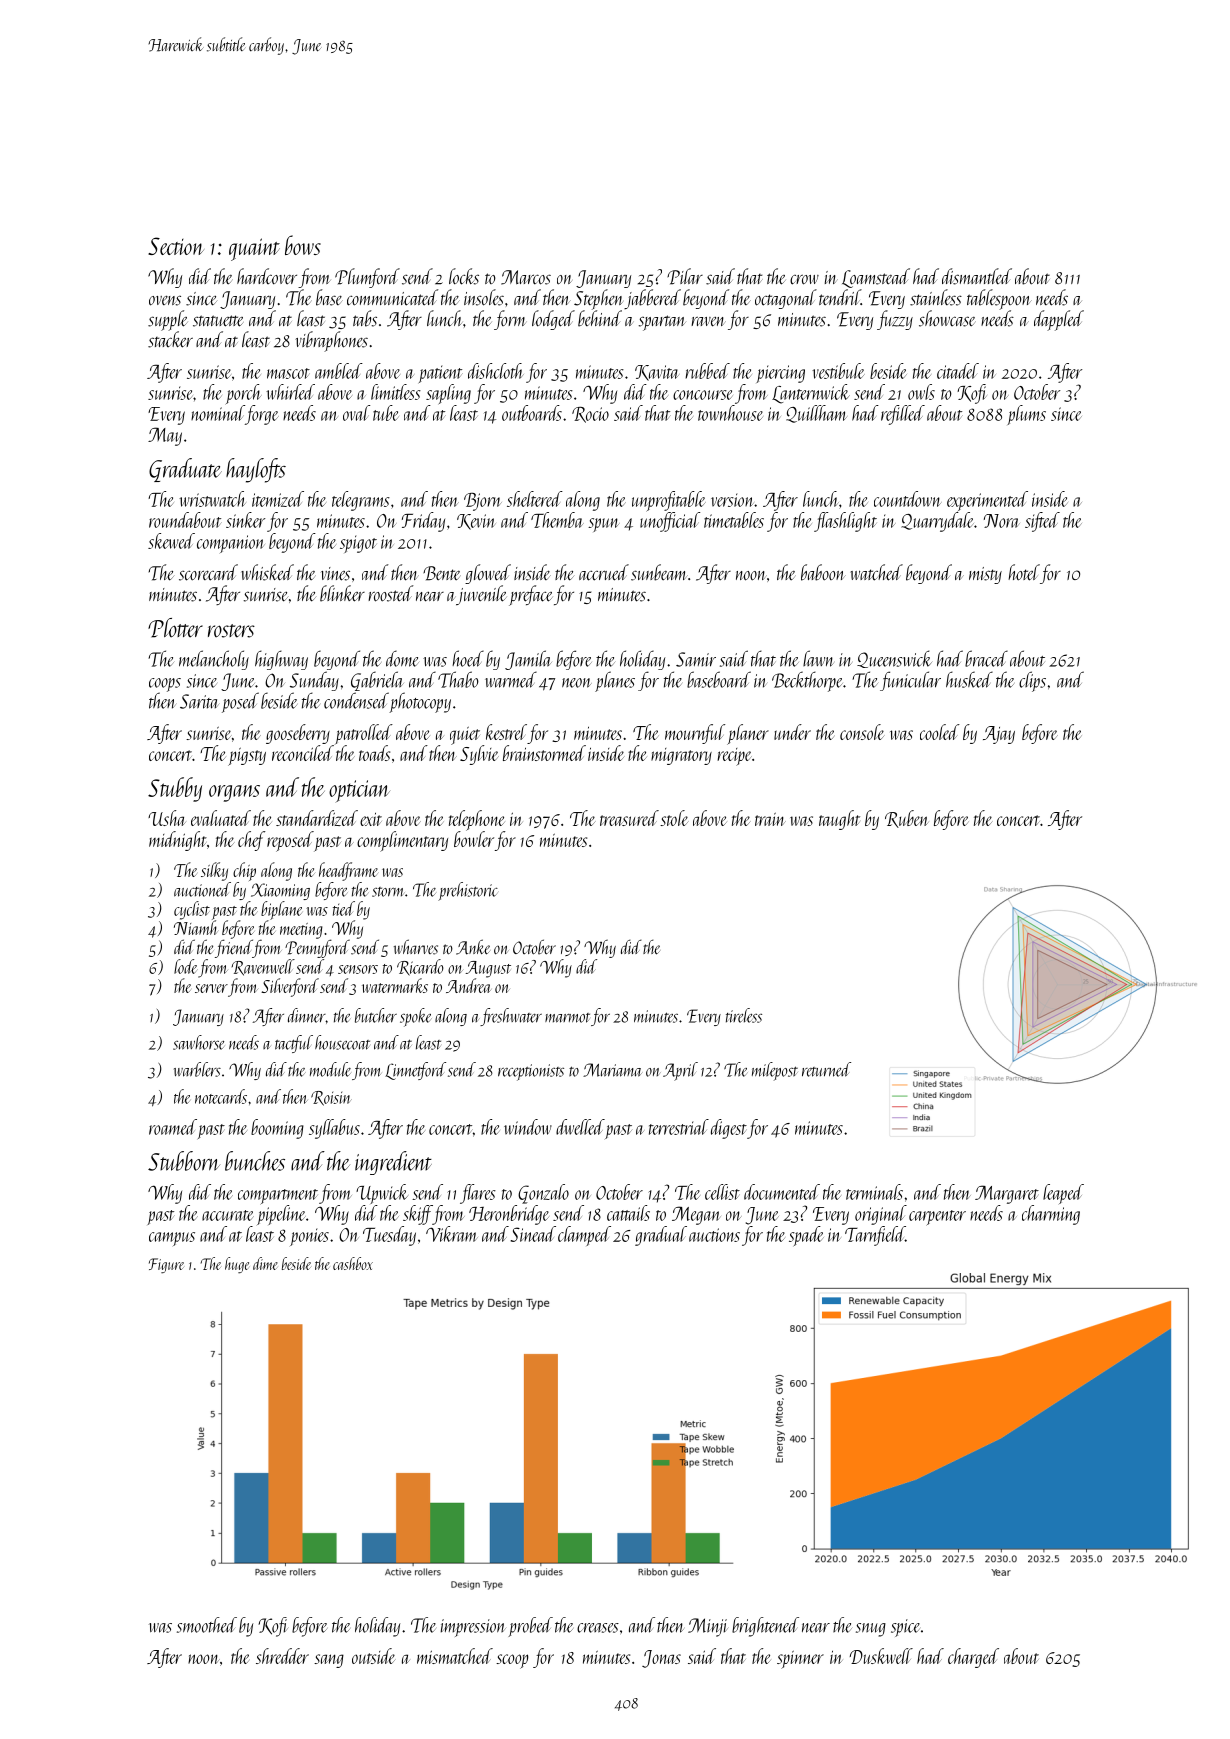 The height and width of the screenshot is (1739, 1230). Describe the element at coordinates (708, 1627) in the screenshot. I see `Minji` at that location.
